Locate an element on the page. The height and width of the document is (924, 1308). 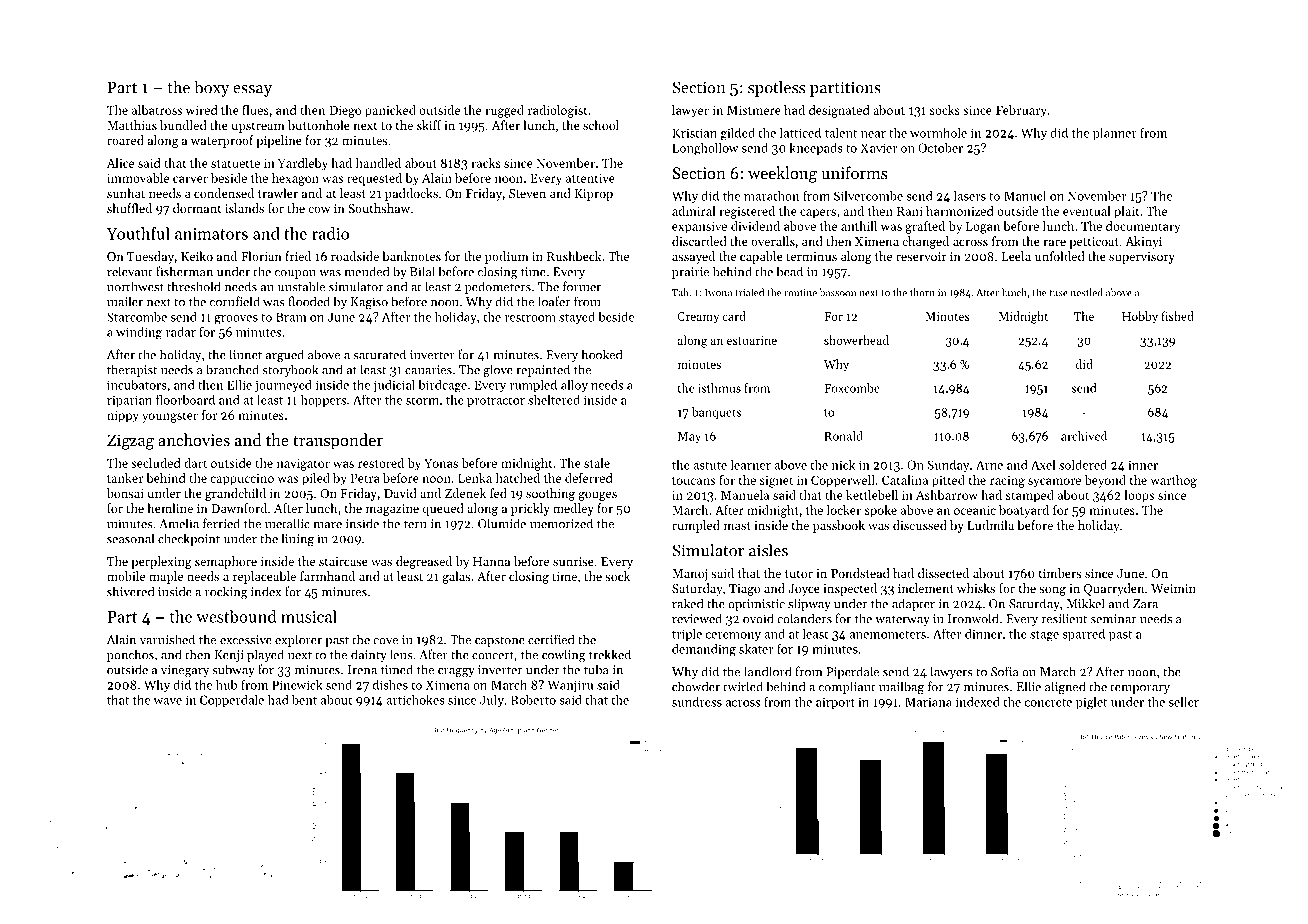
Kagiso is located at coordinates (369, 303).
